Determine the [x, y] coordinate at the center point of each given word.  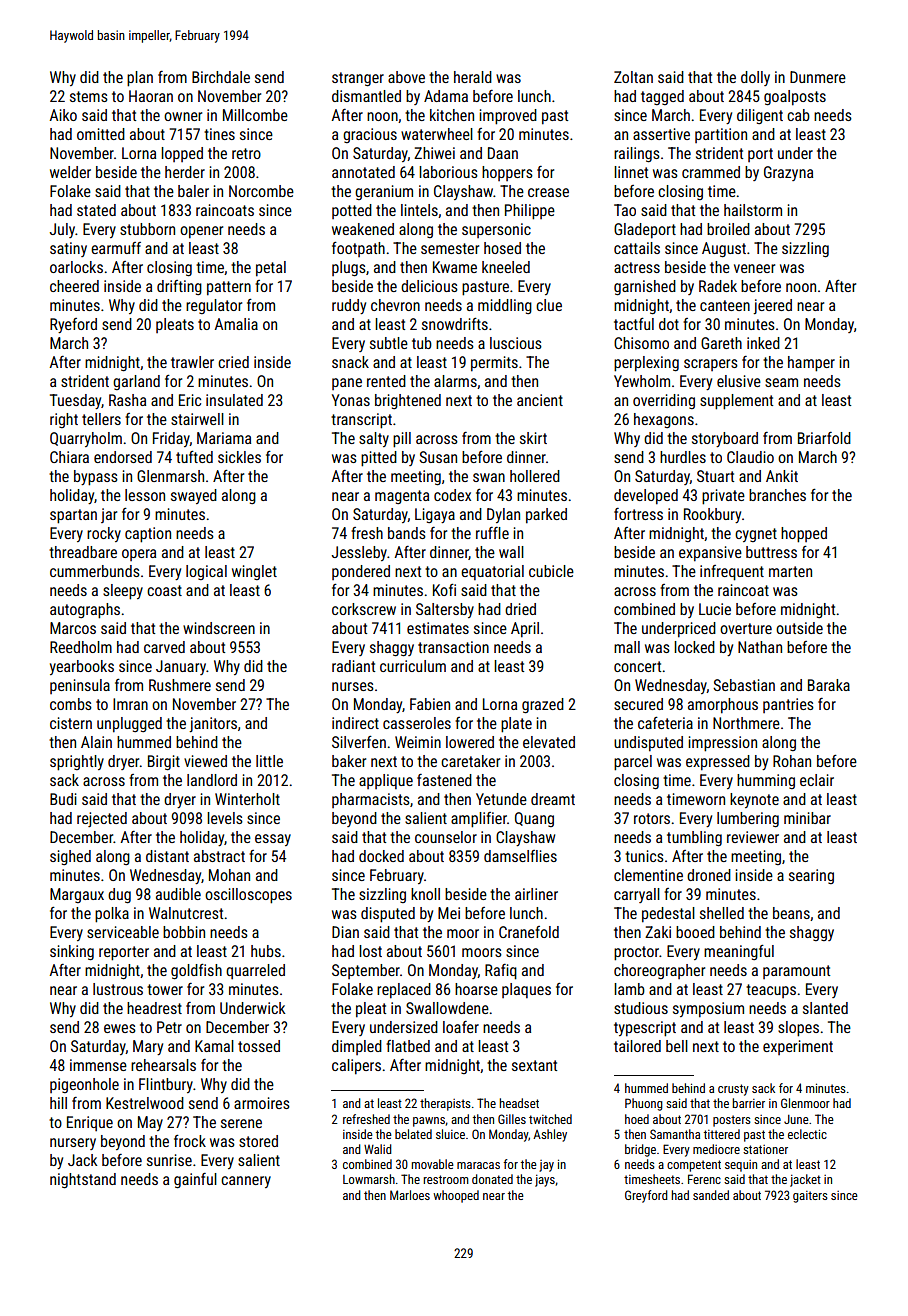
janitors [213, 724]
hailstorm [753, 210]
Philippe [530, 212]
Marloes [410, 1195]
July [62, 230]
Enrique [90, 1123]
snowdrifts [455, 324]
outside [799, 628]
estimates [438, 628]
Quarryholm [86, 439]
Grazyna [788, 173]
